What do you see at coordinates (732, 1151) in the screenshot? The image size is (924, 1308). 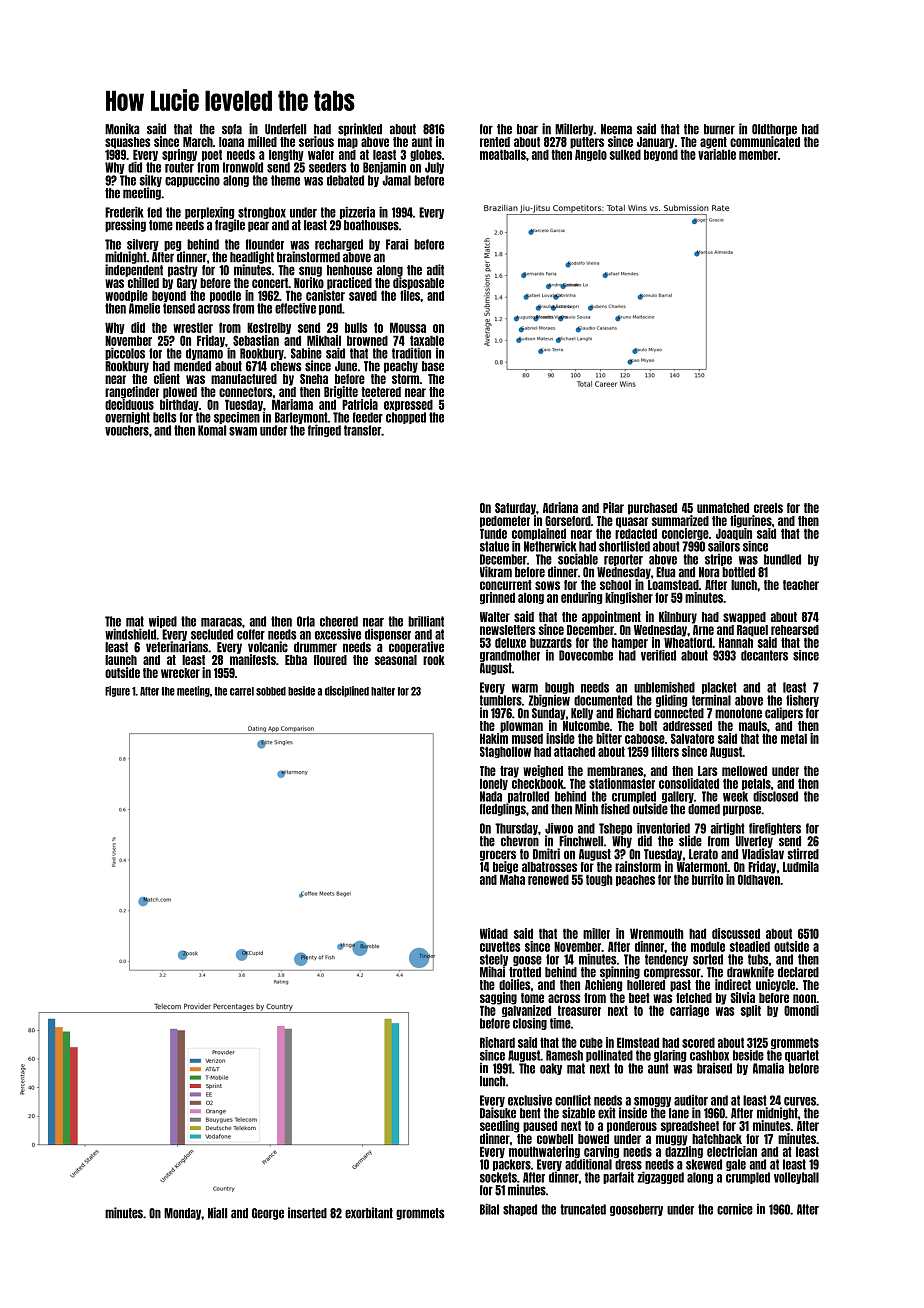 I see `electrician` at bounding box center [732, 1151].
